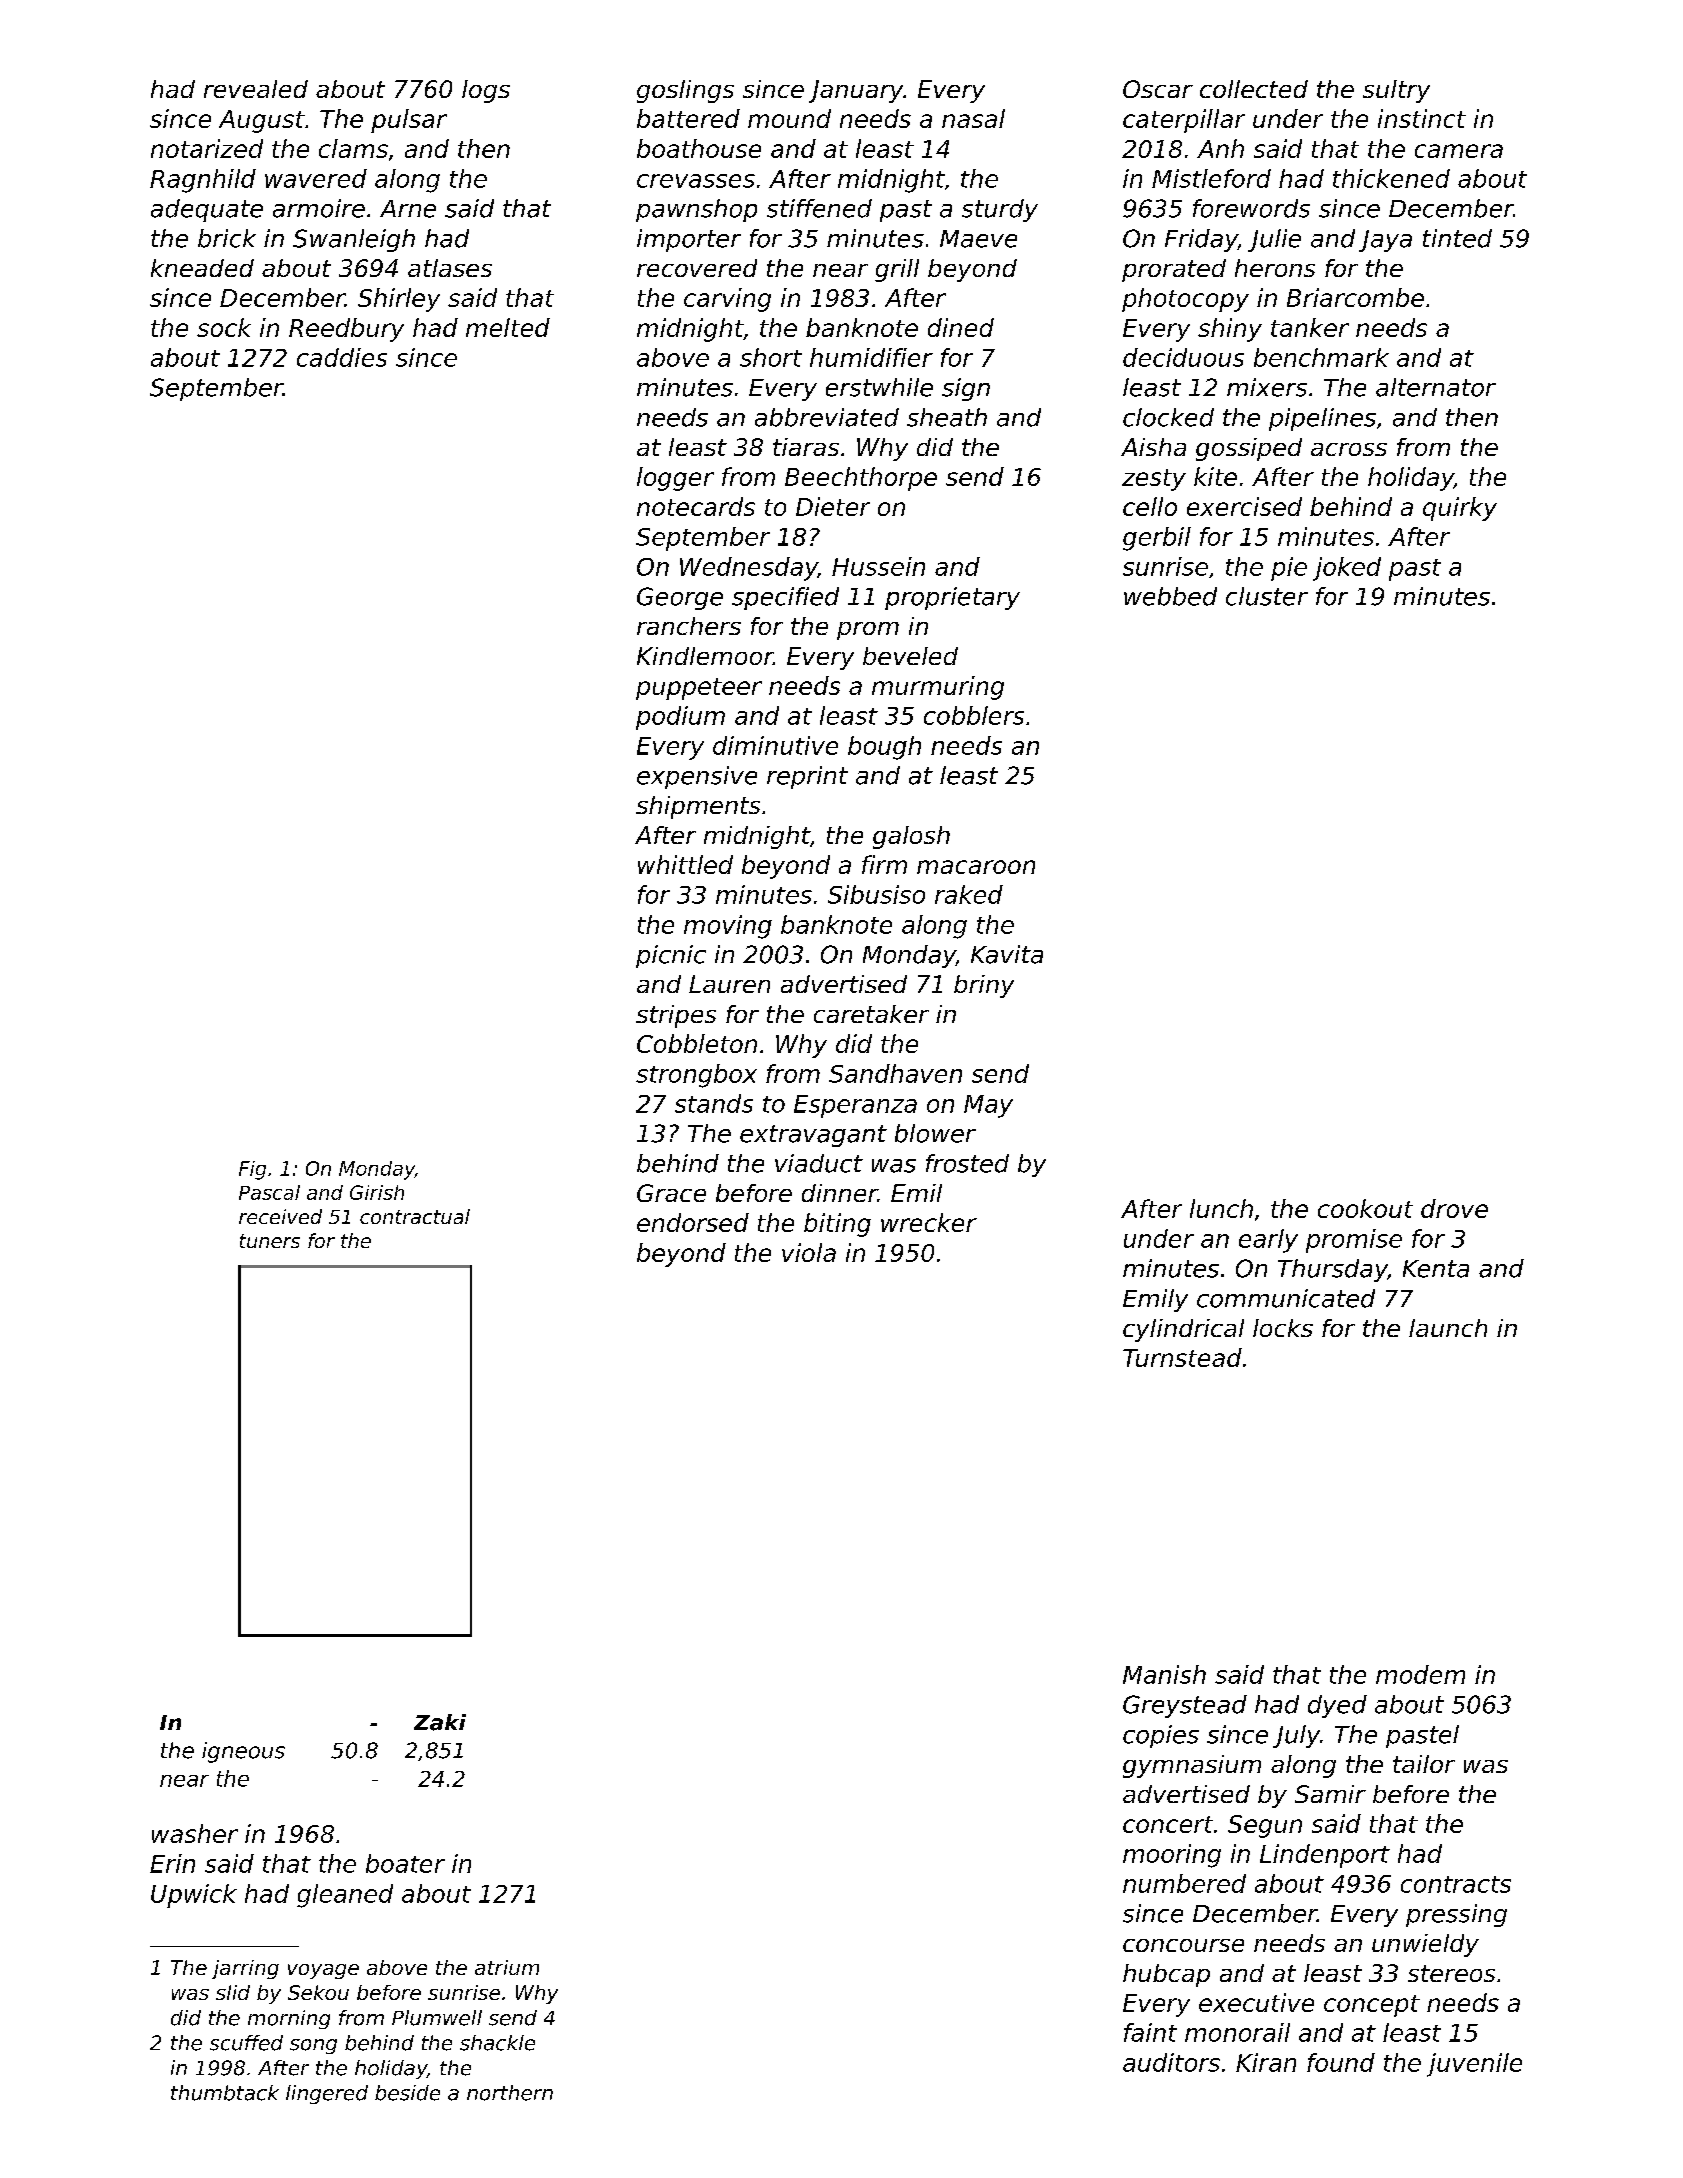 This screenshot has height=2178, width=1683. Describe the element at coordinates (486, 91) in the screenshot. I see `logs` at that location.
